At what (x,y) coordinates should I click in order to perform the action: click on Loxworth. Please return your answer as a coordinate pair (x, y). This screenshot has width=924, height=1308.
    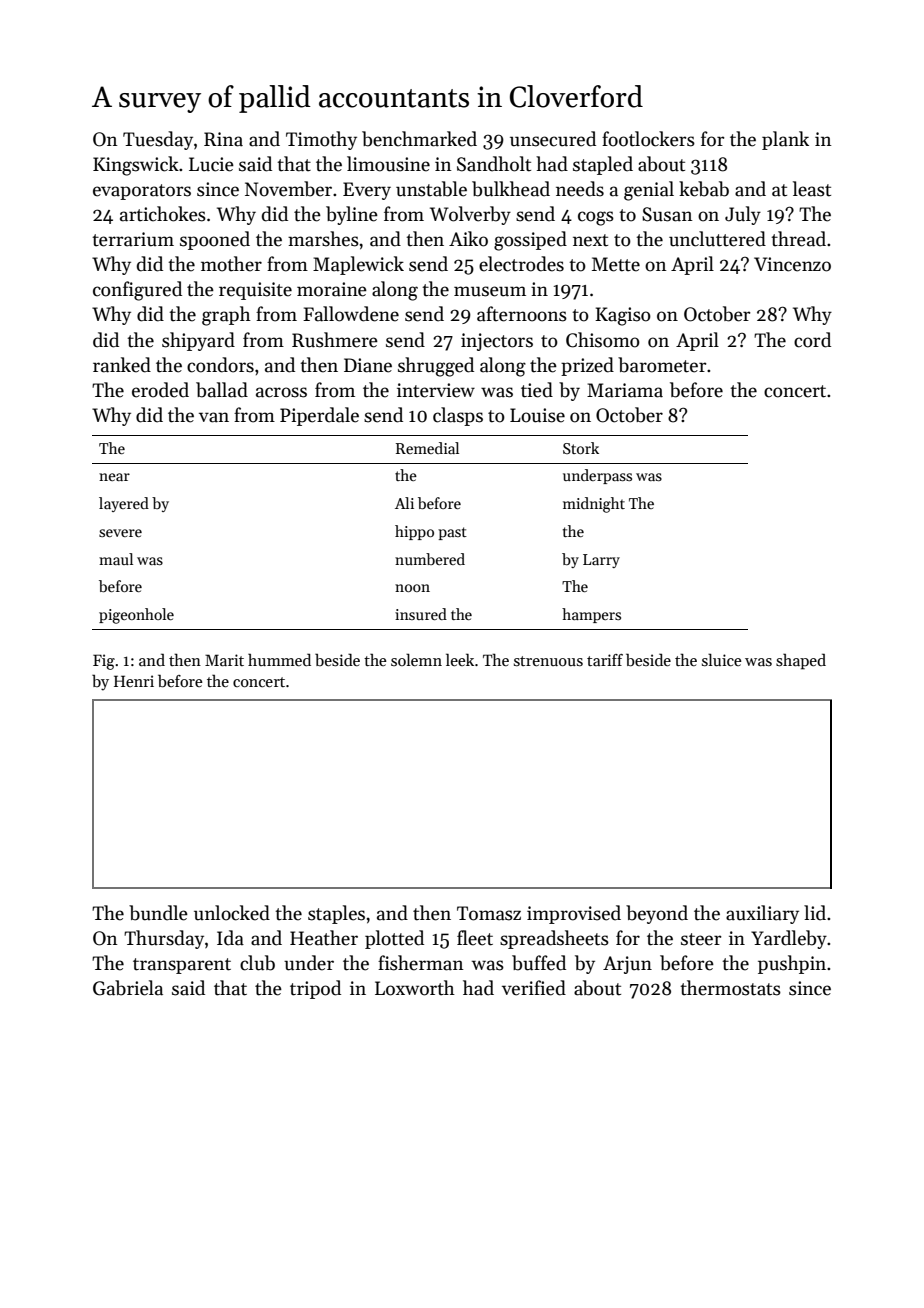
    Looking at the image, I should click on (415, 988).
